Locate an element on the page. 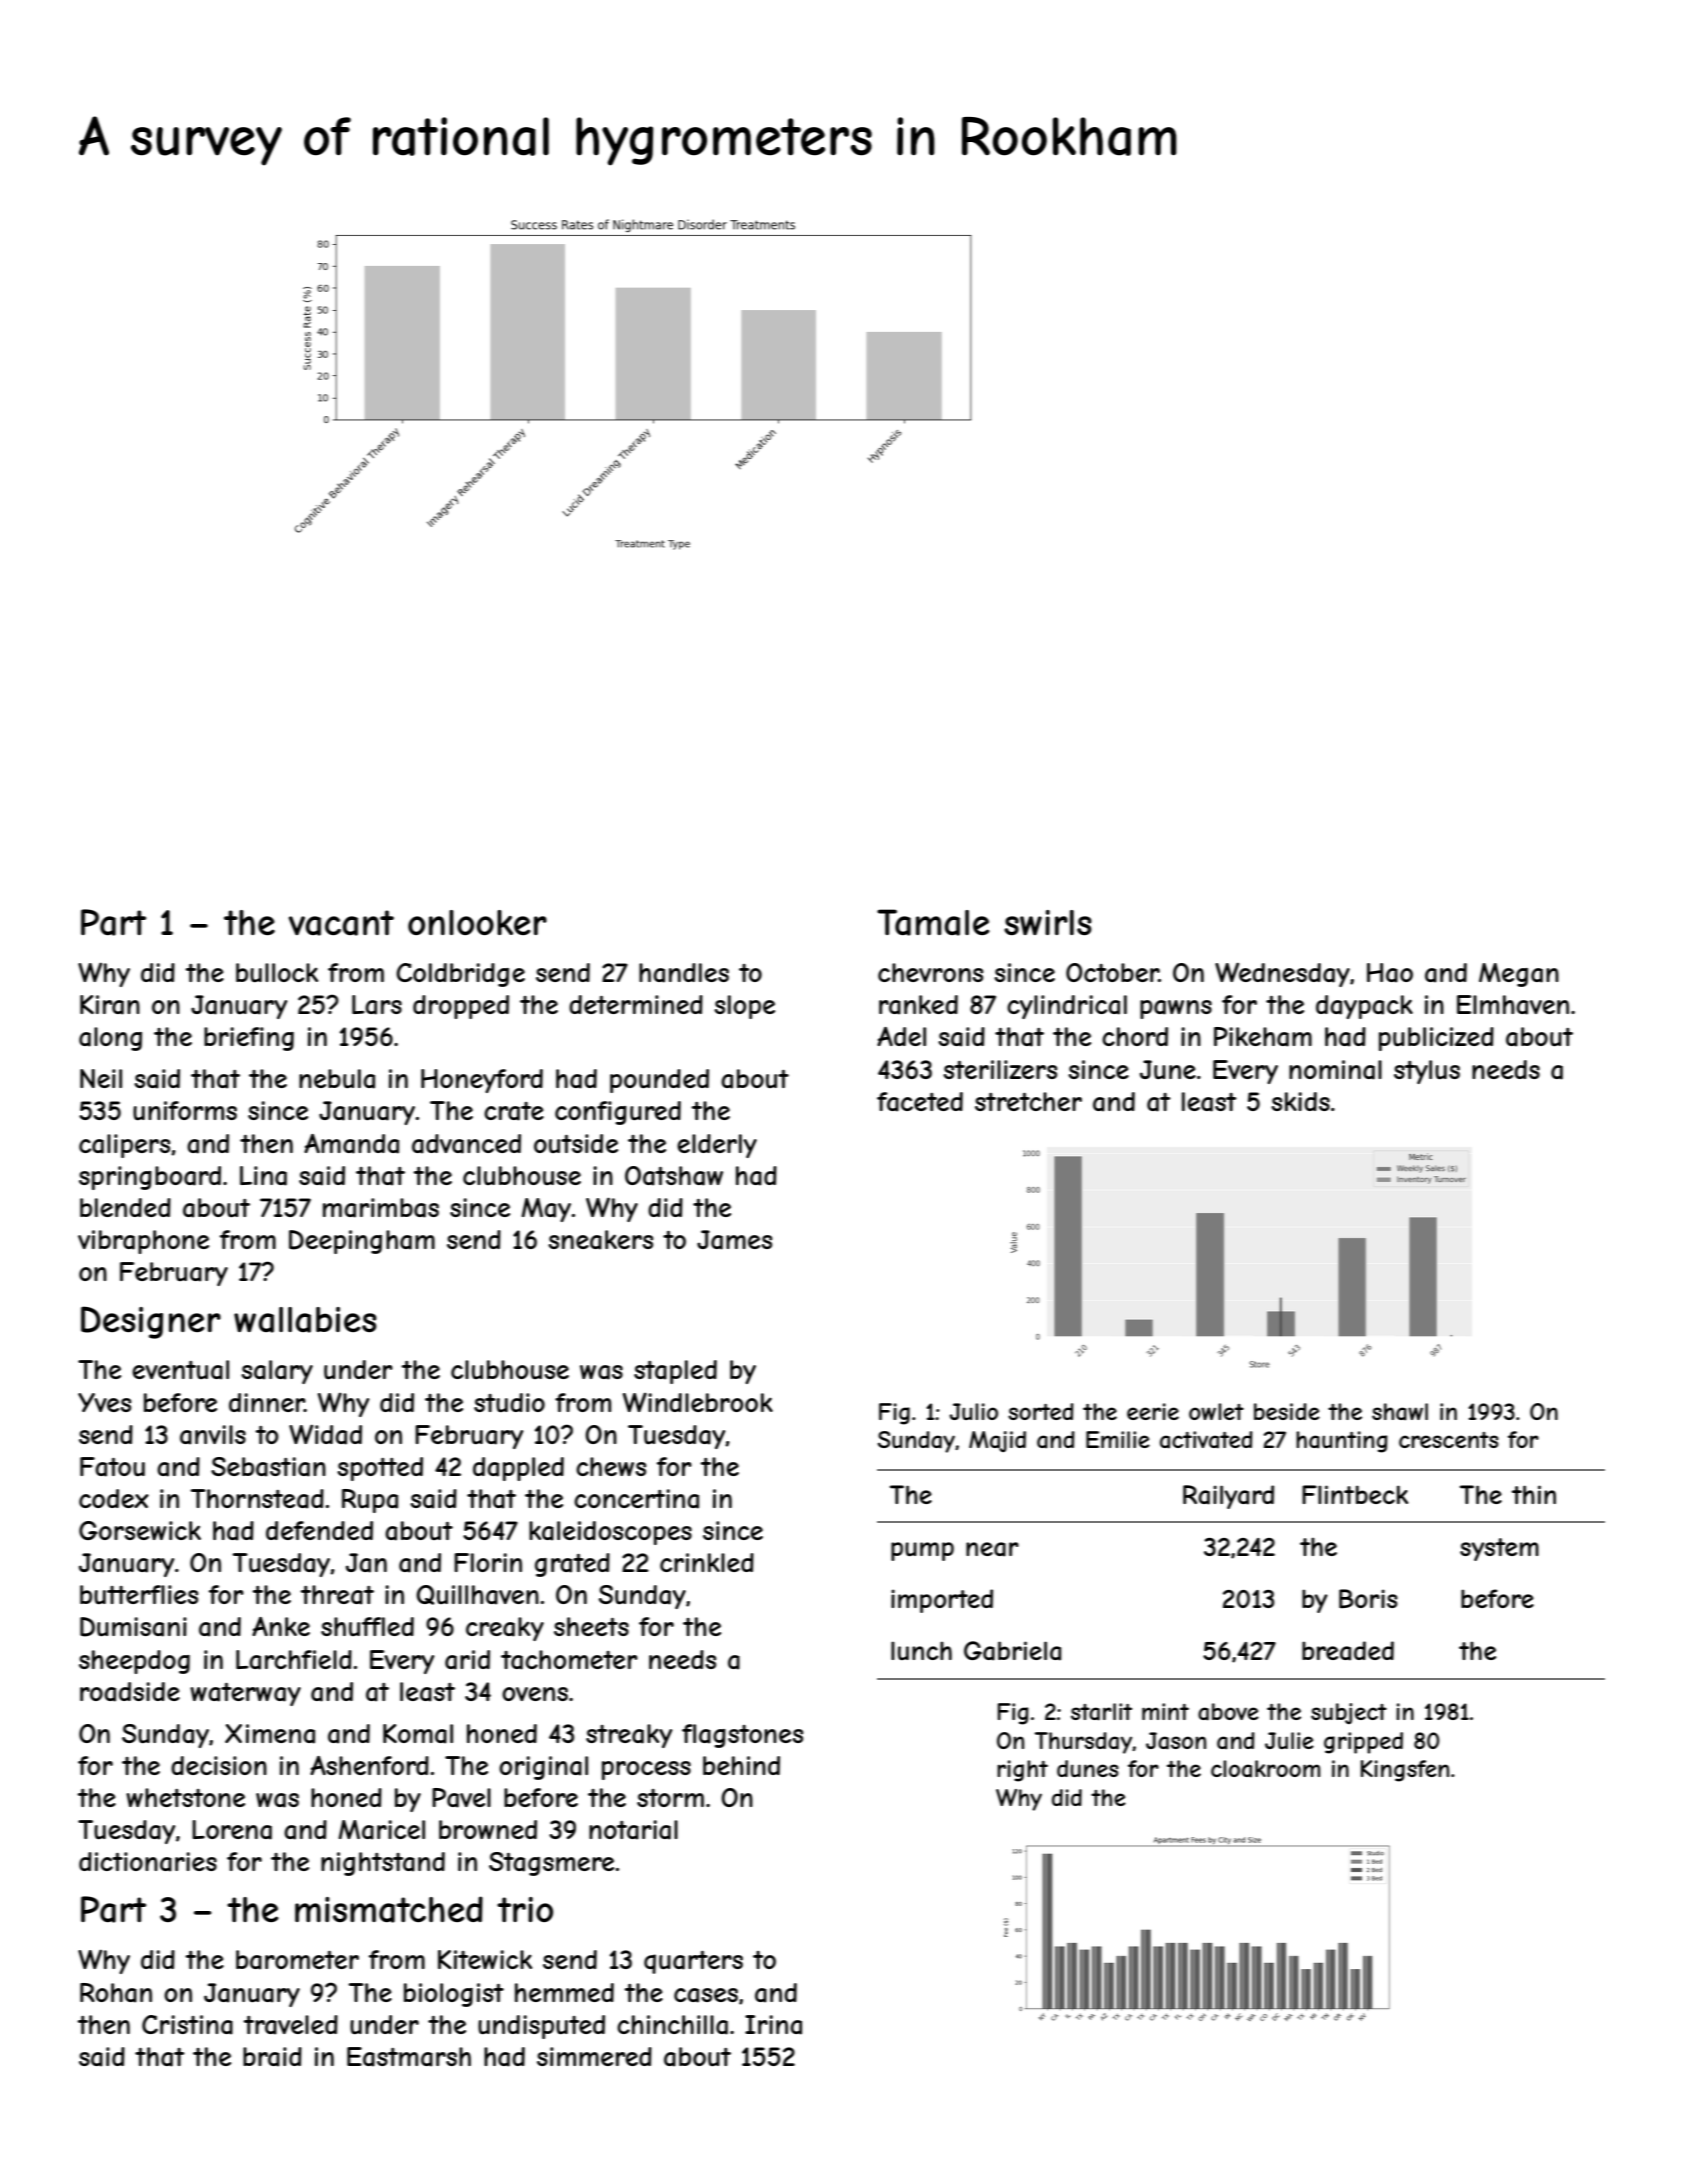  Kiran is located at coordinates (110, 1005).
